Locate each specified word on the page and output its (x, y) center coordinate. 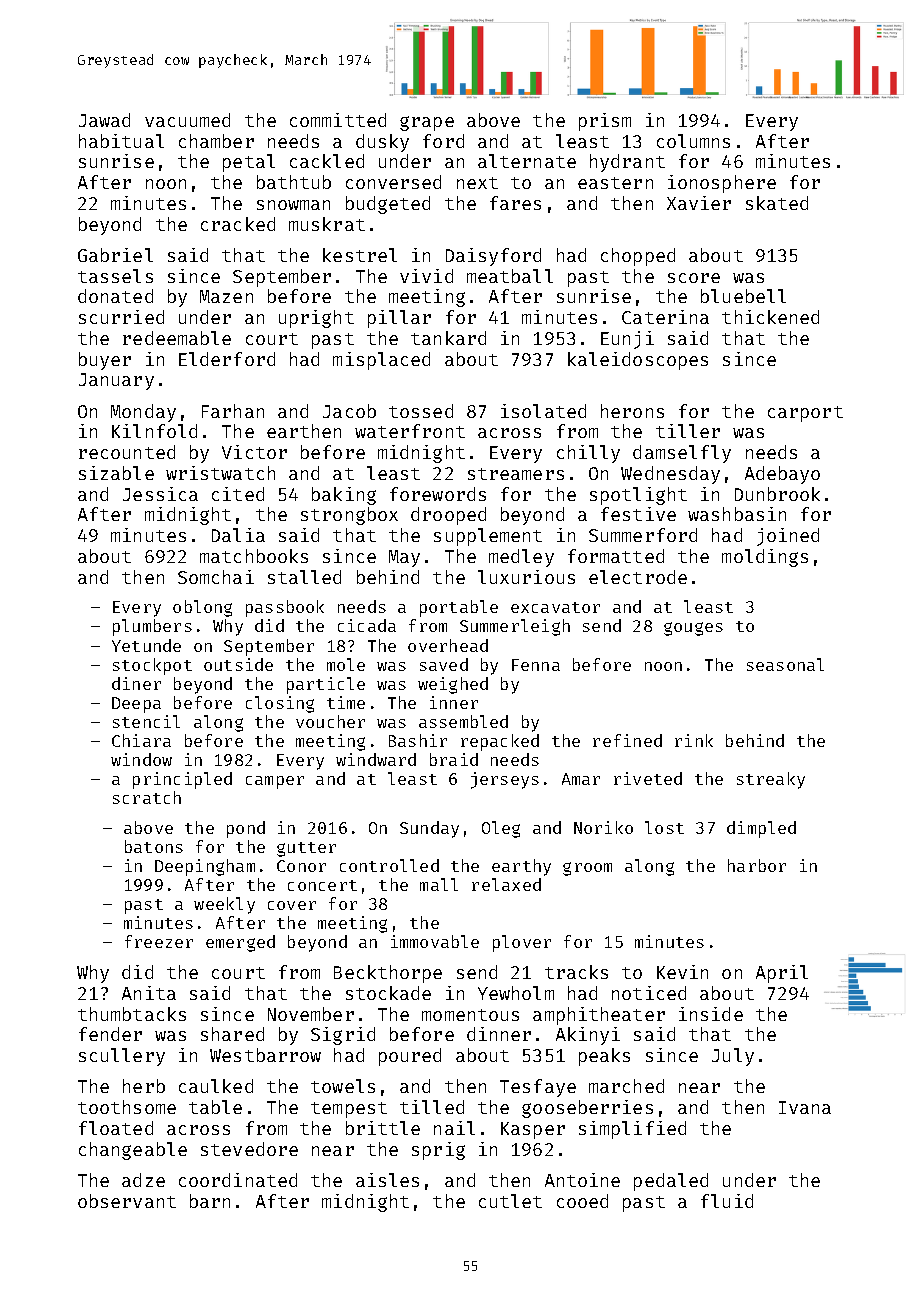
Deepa (136, 705)
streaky (771, 780)
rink (694, 740)
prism (605, 122)
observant (127, 1201)
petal (249, 163)
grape (427, 123)
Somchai (216, 577)
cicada (367, 625)
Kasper (533, 1130)
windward (376, 759)
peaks (604, 1057)
